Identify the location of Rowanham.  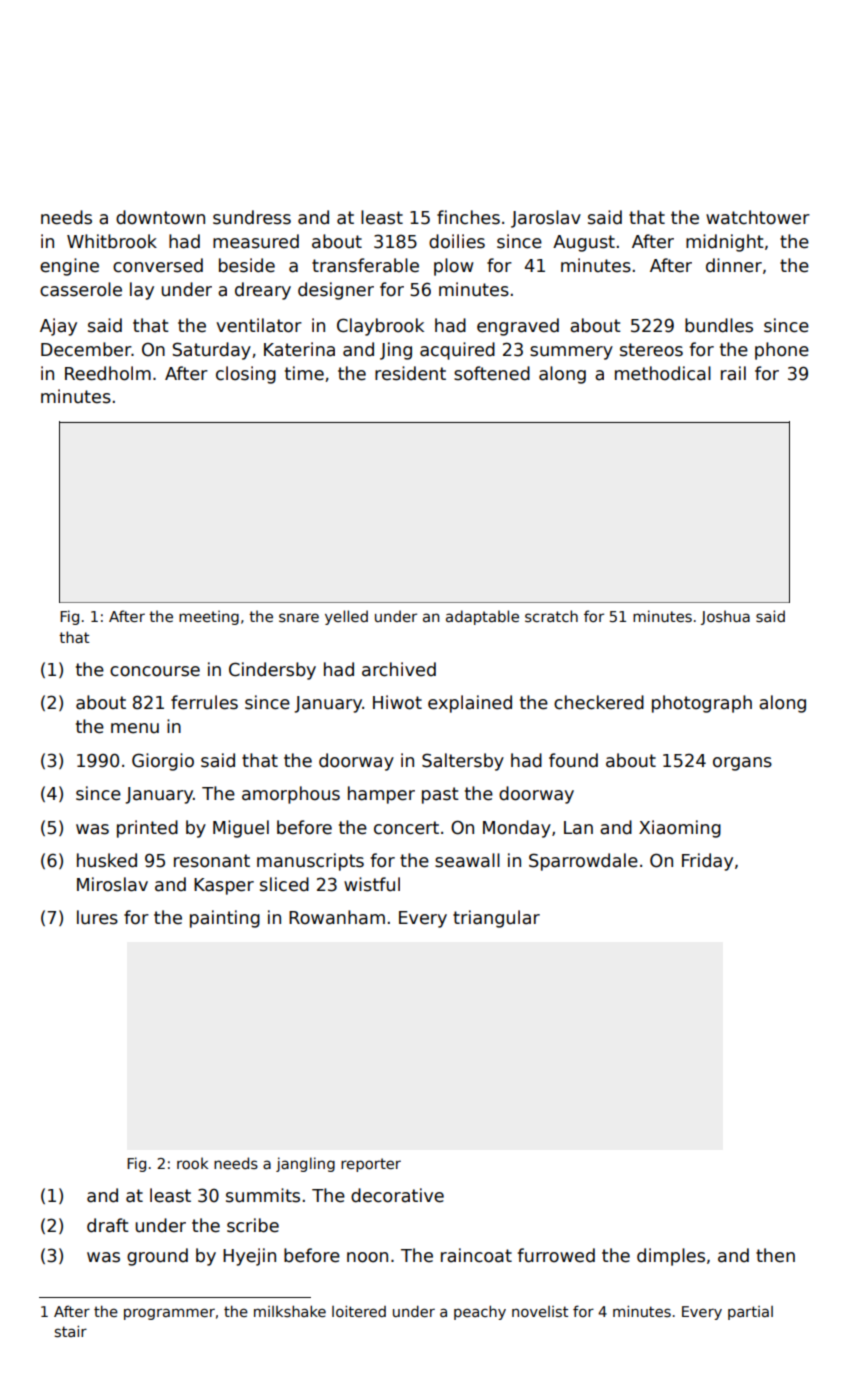
(337, 917).
